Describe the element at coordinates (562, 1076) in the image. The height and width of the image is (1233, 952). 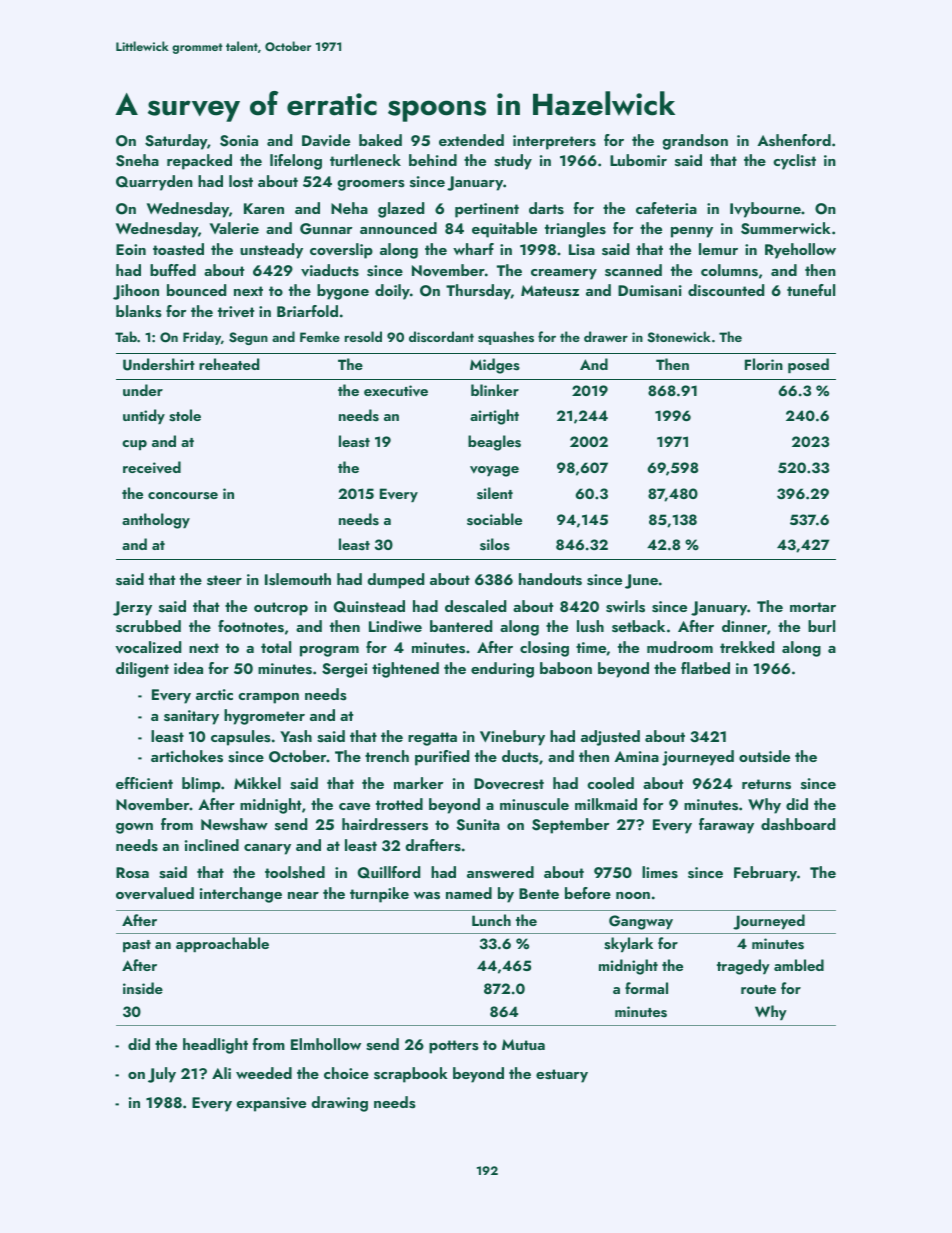
I see `estuary` at that location.
